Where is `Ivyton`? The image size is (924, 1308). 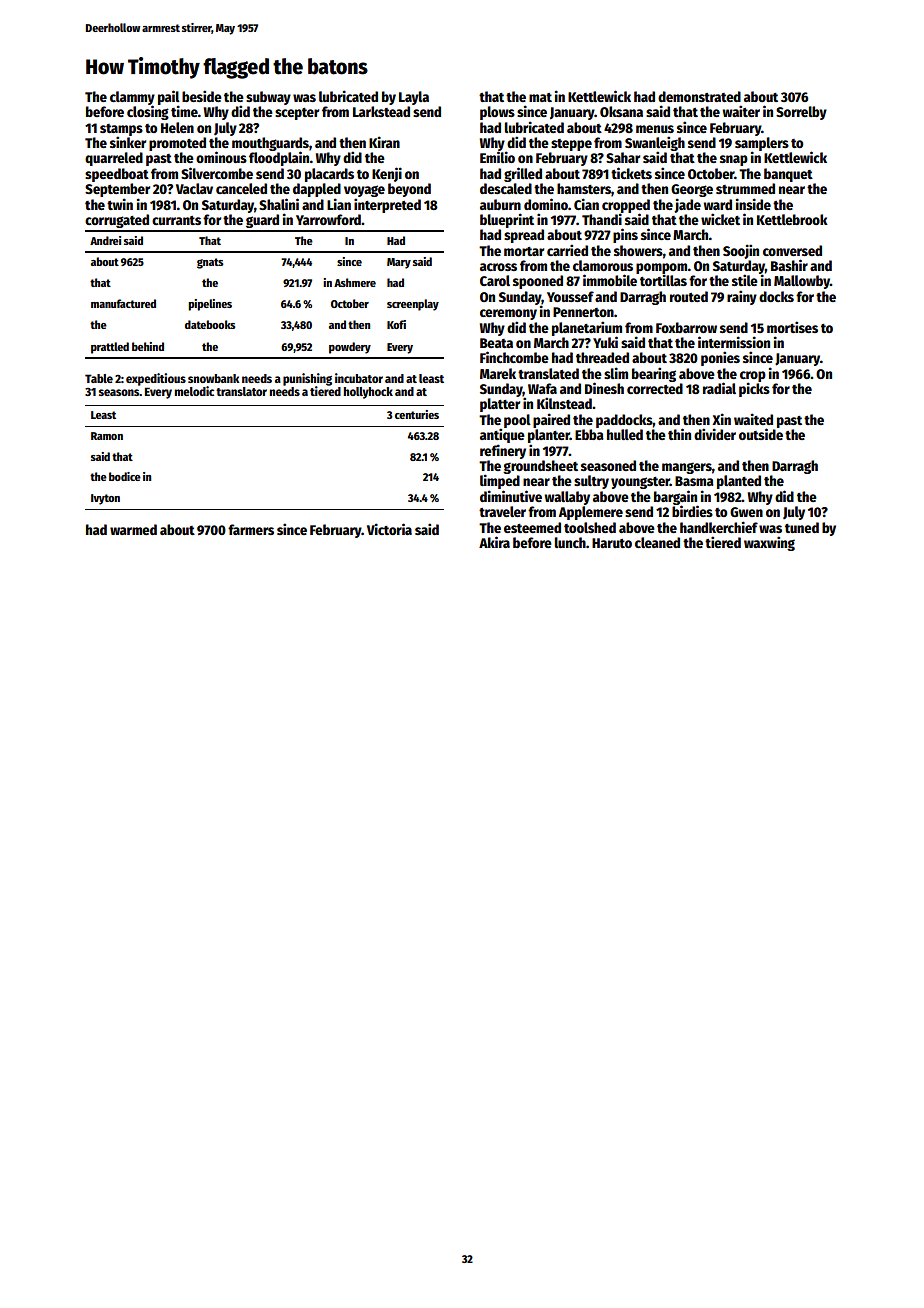
Ivyton is located at coordinates (105, 499).
